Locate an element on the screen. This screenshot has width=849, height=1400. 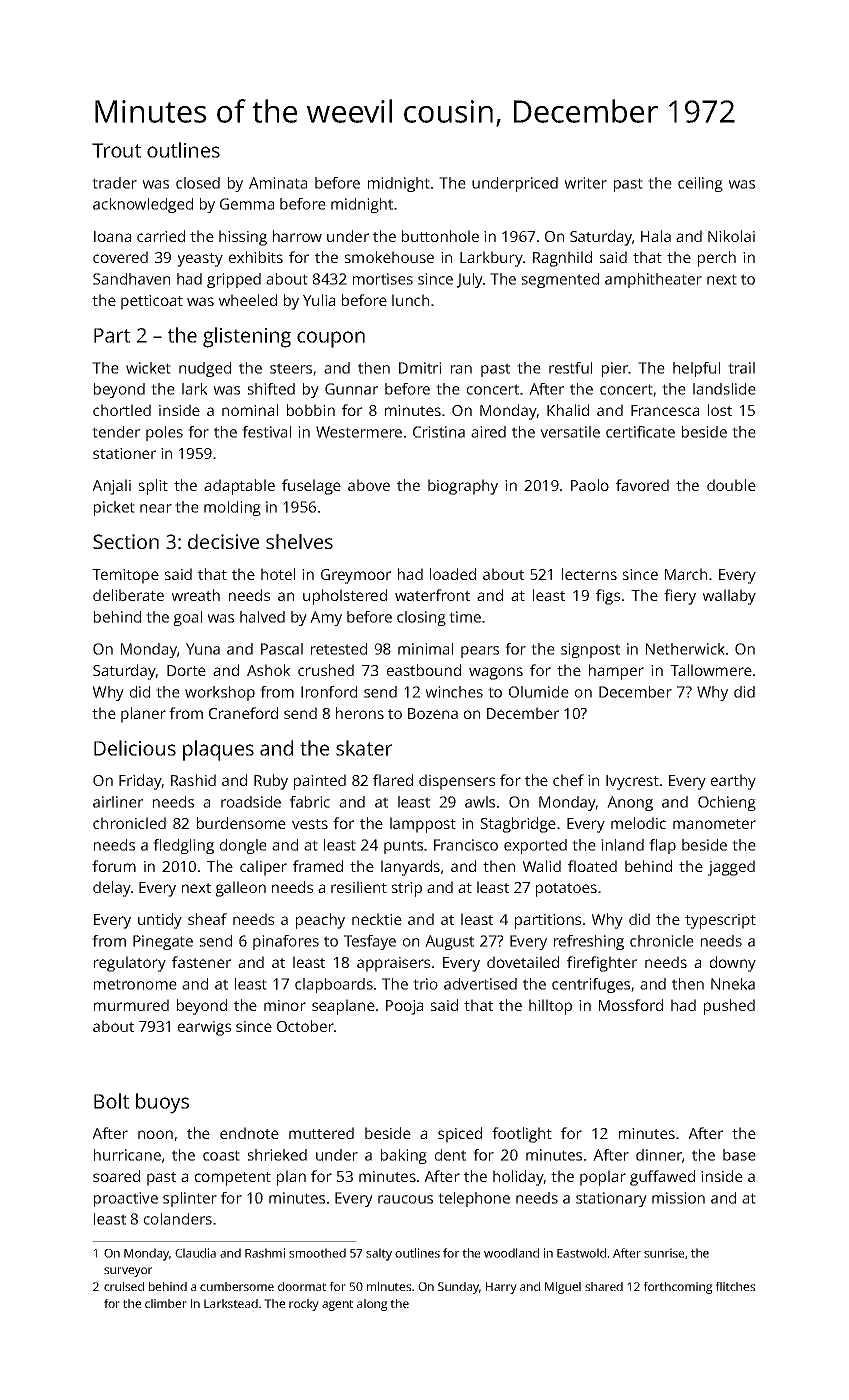
chef is located at coordinates (568, 780).
